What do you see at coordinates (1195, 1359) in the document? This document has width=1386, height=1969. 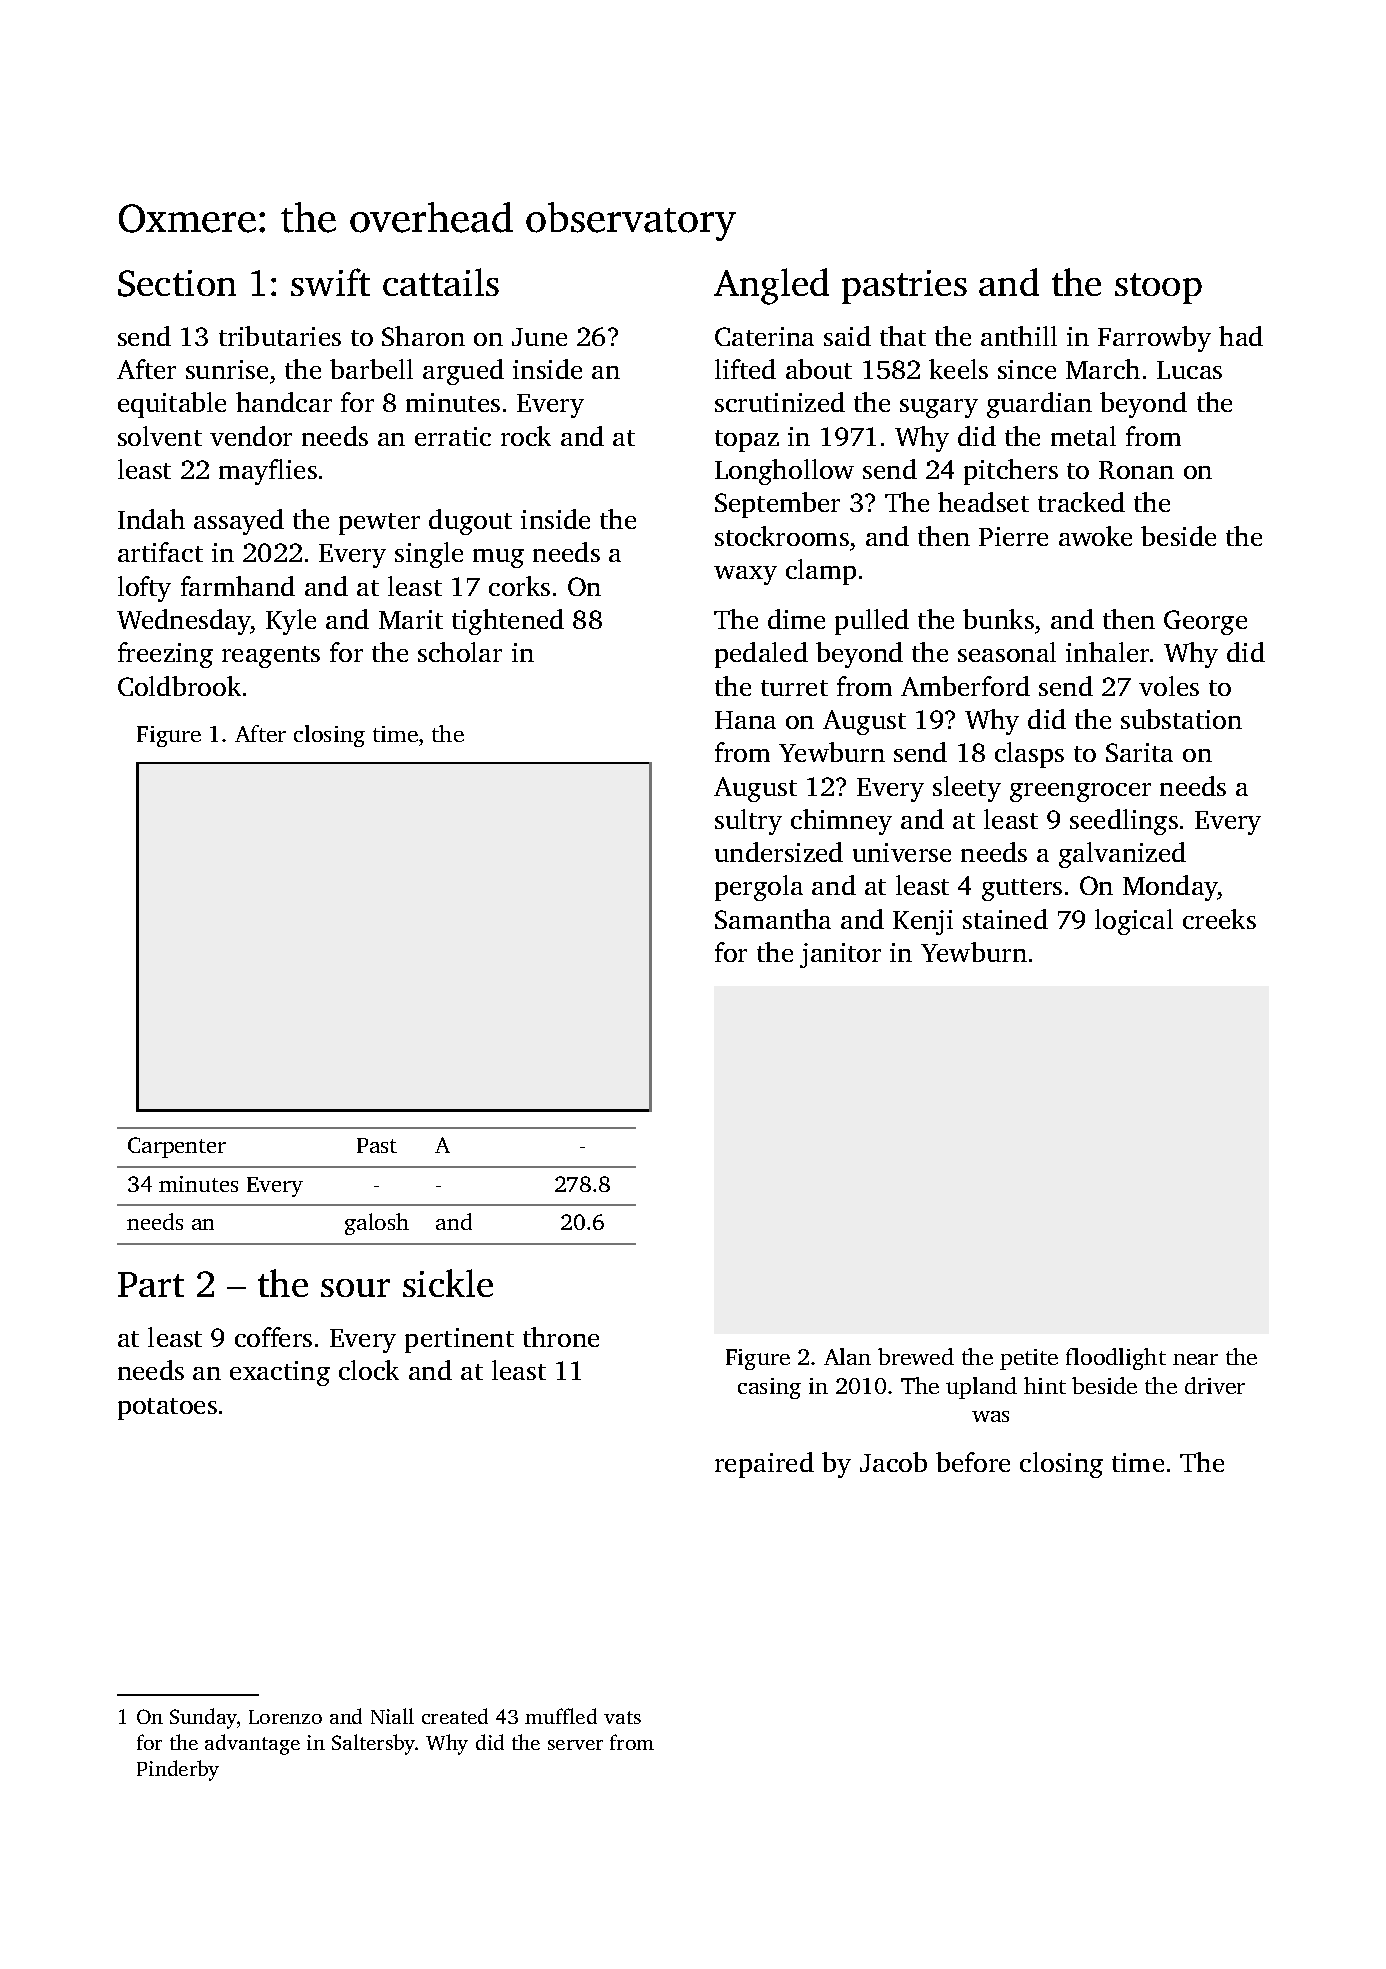 I see `near` at bounding box center [1195, 1359].
